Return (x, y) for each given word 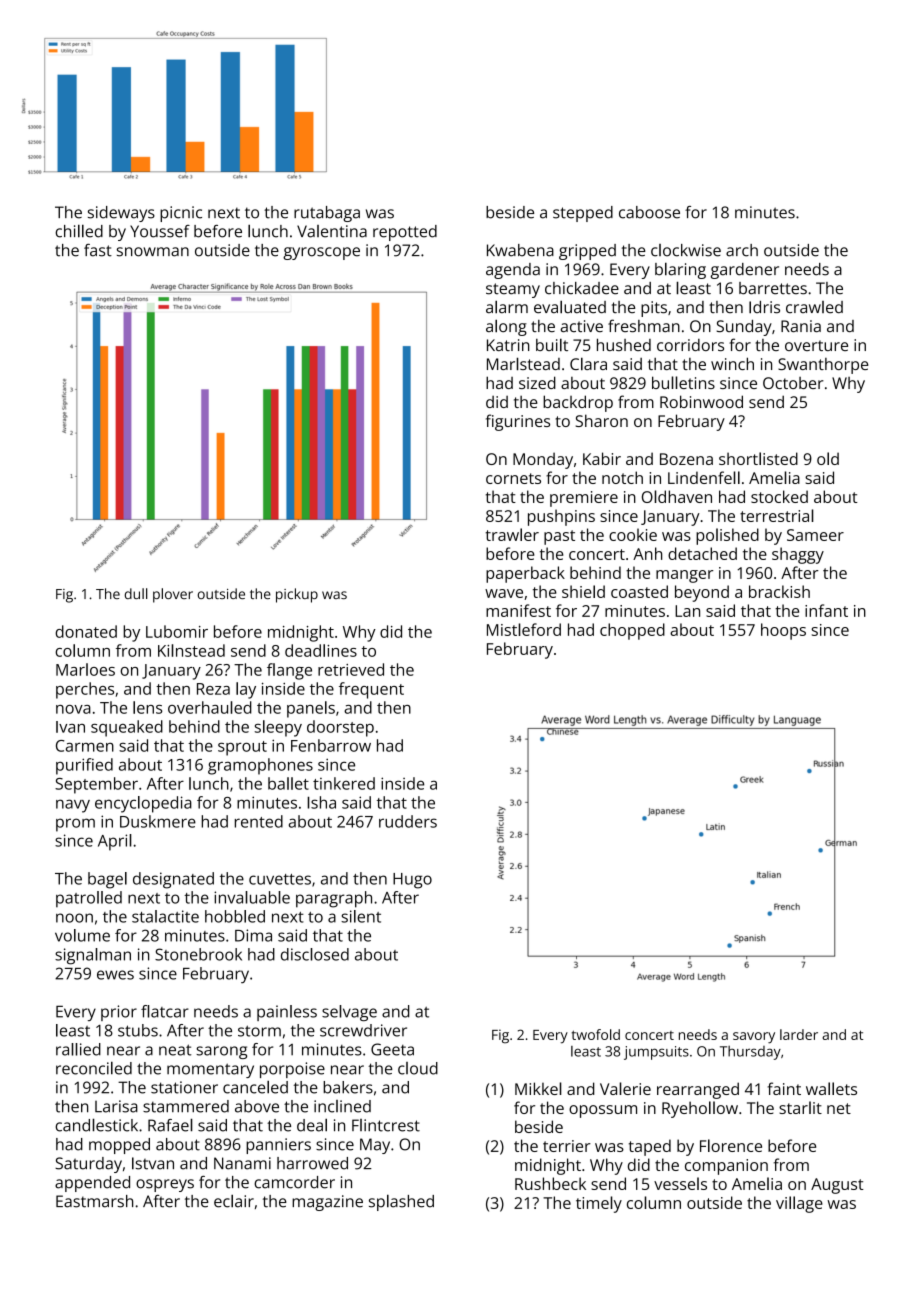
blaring (680, 270)
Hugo (412, 881)
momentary (210, 1070)
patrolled (89, 899)
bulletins (683, 382)
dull (136, 593)
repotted (405, 233)
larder (799, 1034)
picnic (181, 214)
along (506, 327)
